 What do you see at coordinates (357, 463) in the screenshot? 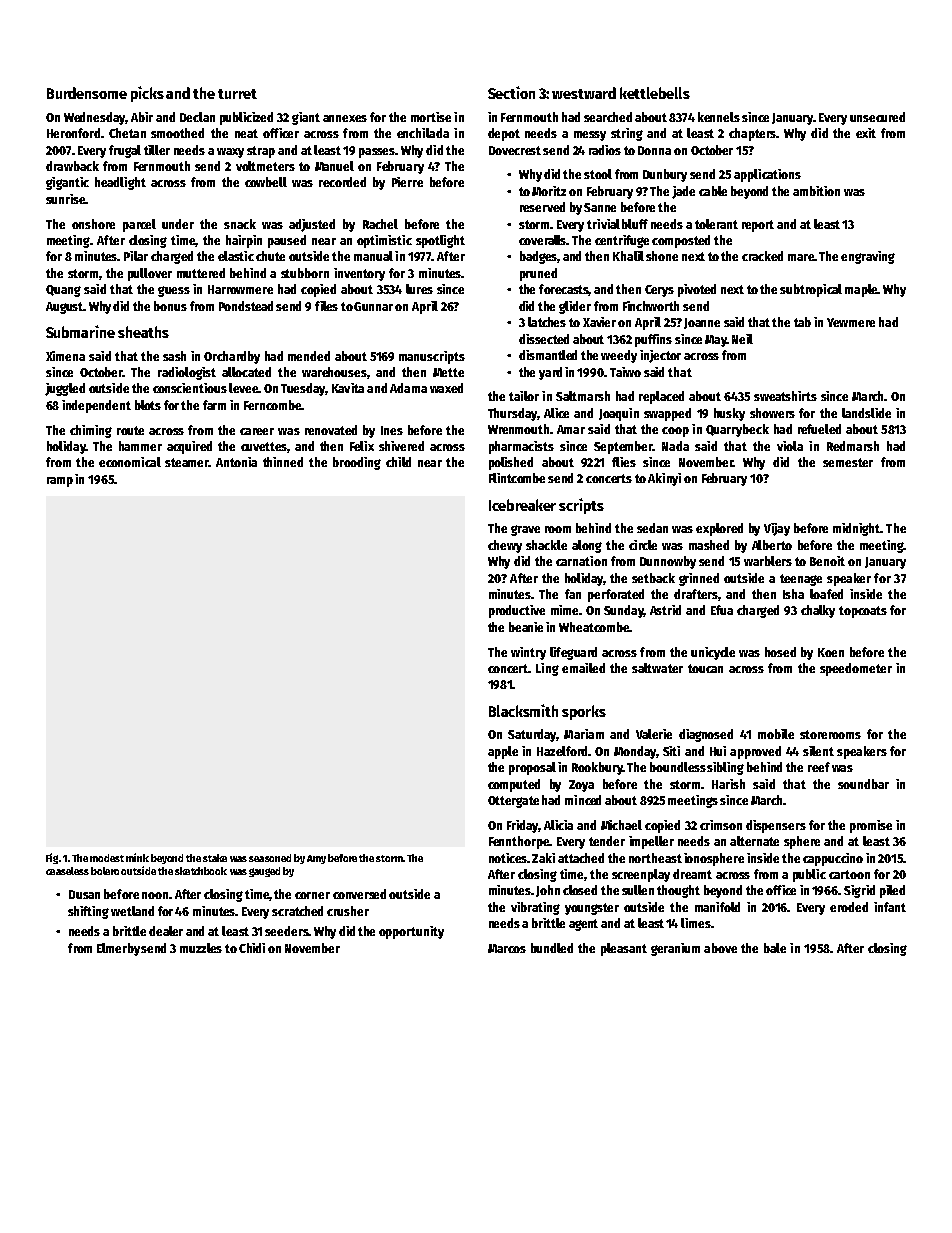
I see `brooding` at bounding box center [357, 463].
